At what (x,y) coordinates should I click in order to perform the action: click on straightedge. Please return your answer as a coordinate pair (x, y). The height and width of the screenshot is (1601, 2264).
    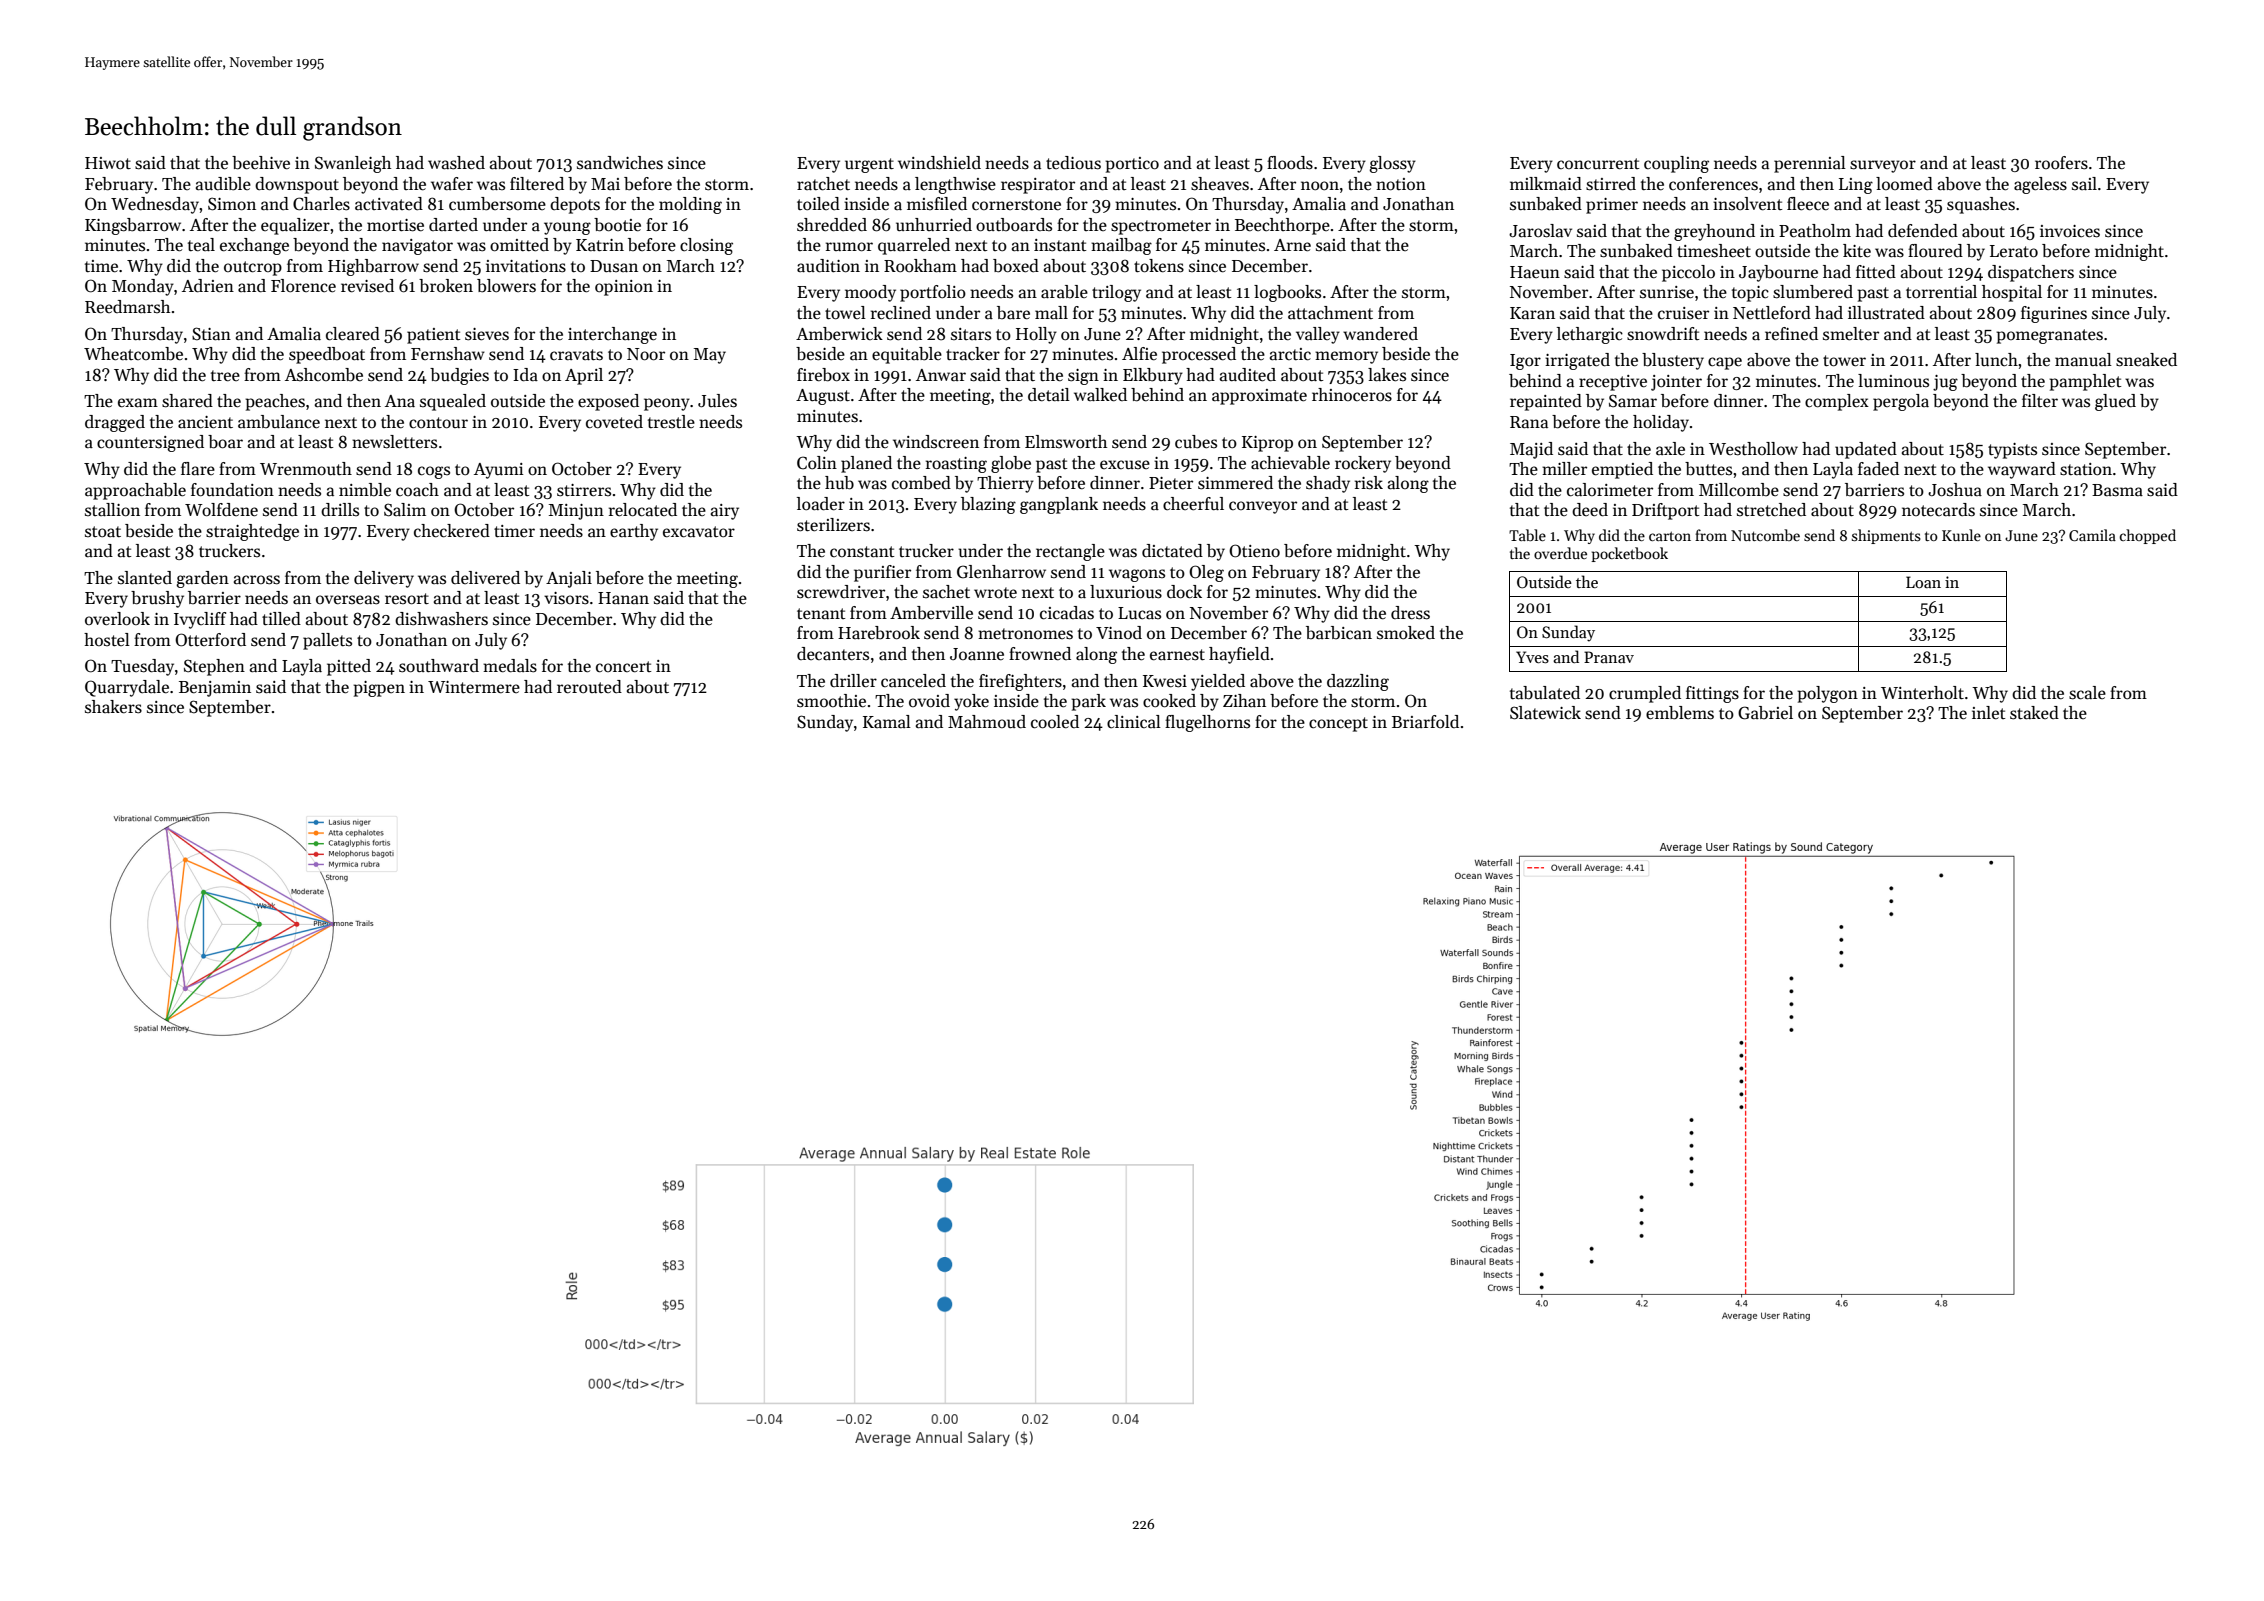
    Looking at the image, I should click on (252, 532).
